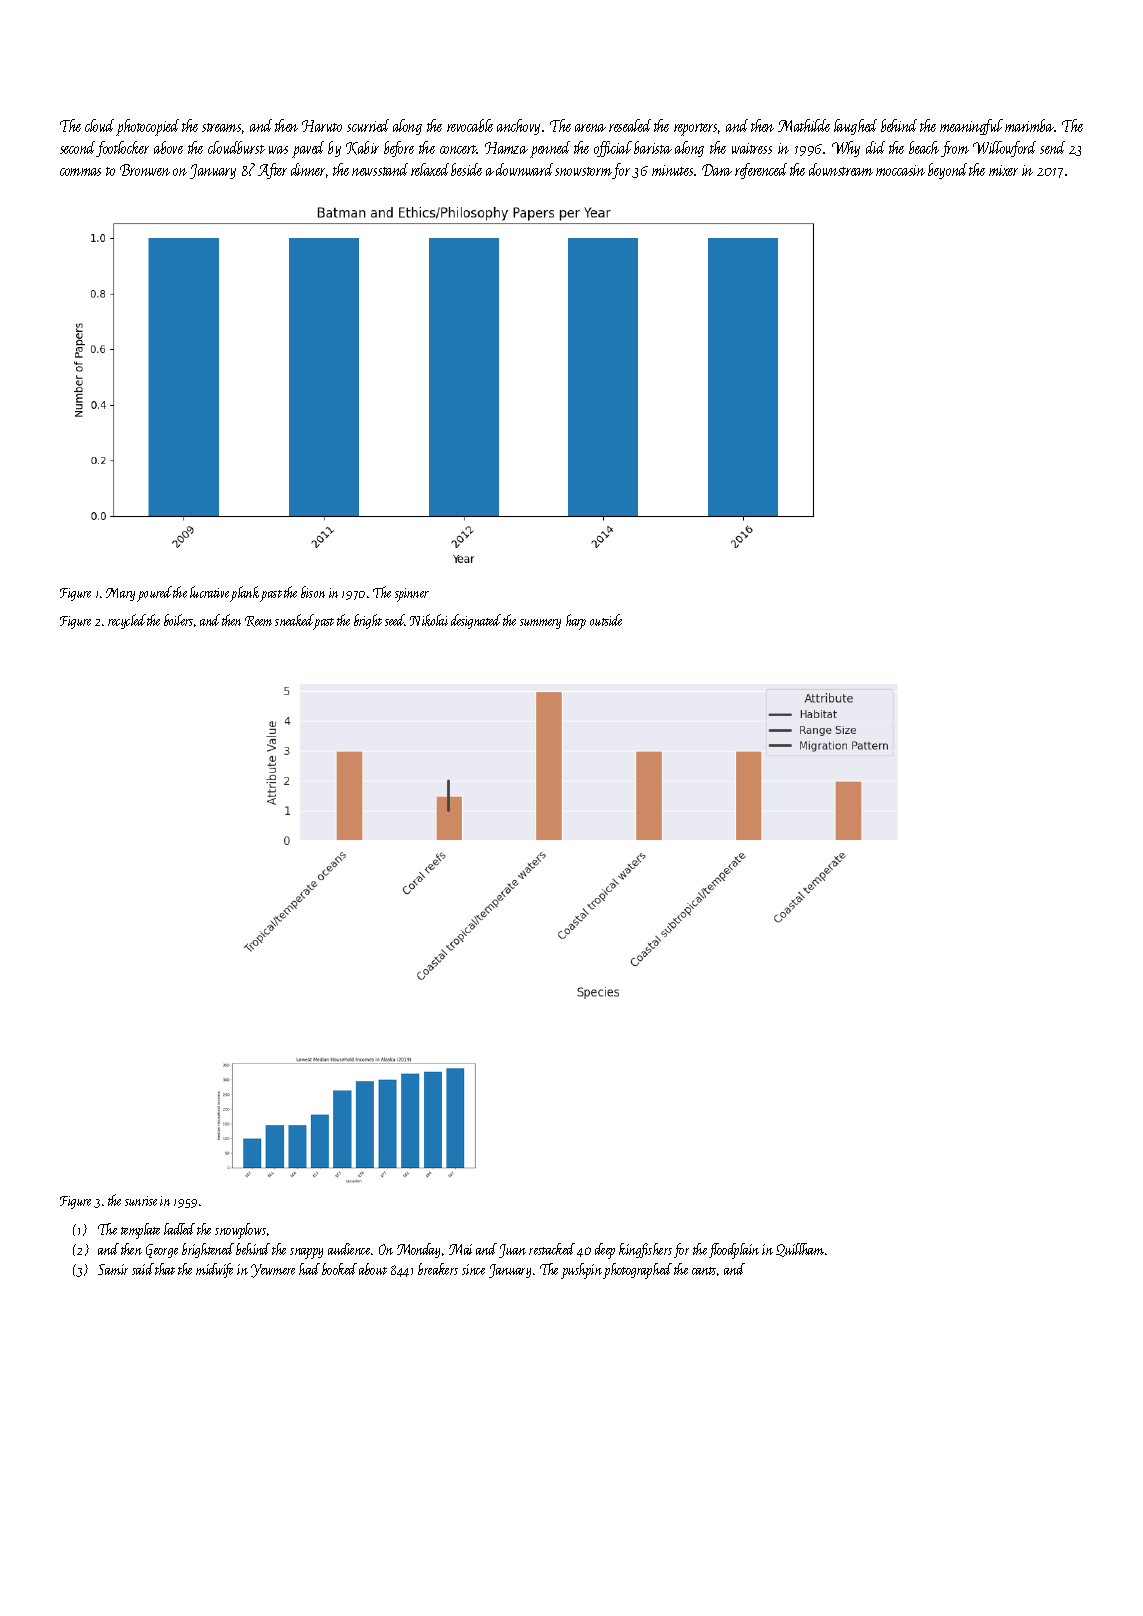  Describe the element at coordinates (800, 1250) in the document. I see `Quillham` at that location.
